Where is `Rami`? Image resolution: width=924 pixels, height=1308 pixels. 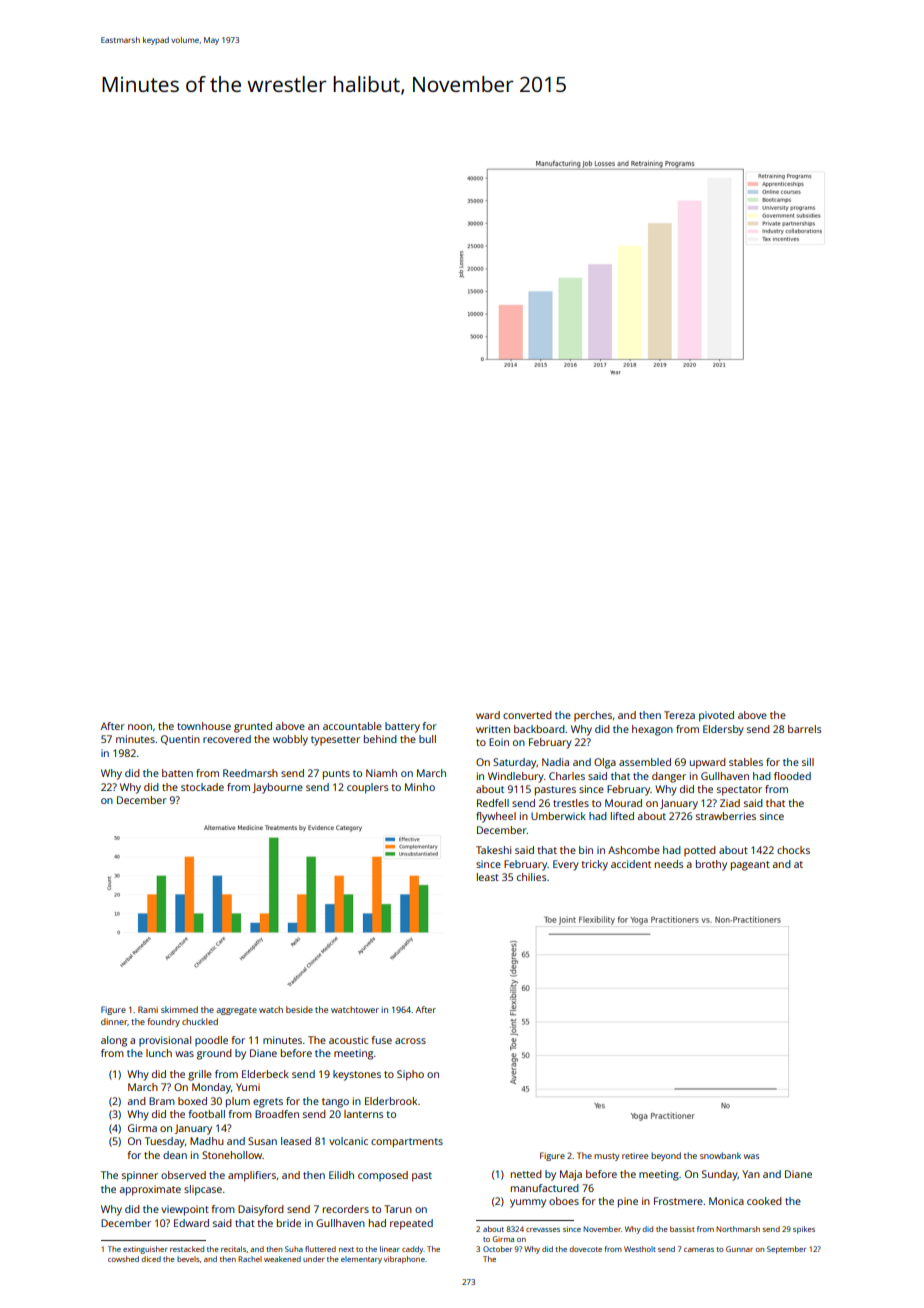
Rami is located at coordinates (148, 1009).
